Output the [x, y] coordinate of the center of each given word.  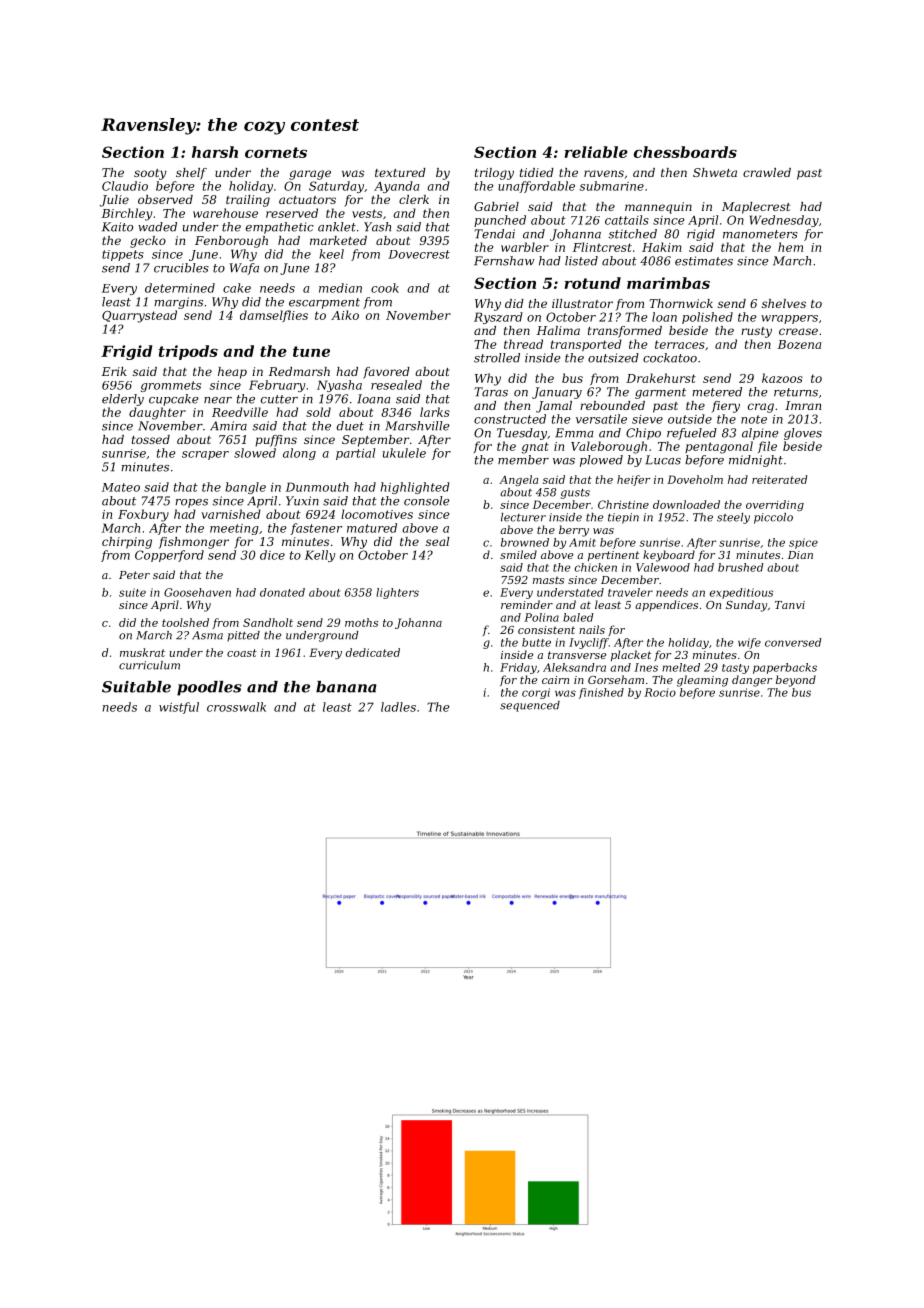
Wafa [244, 269]
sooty [150, 174]
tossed [151, 439]
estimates [704, 261]
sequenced [530, 706]
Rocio [660, 692]
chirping [127, 543]
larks [435, 412]
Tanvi [790, 605]
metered [717, 392]
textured [400, 172]
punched [500, 221]
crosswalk [236, 707]
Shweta [715, 172]
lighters [397, 593]
